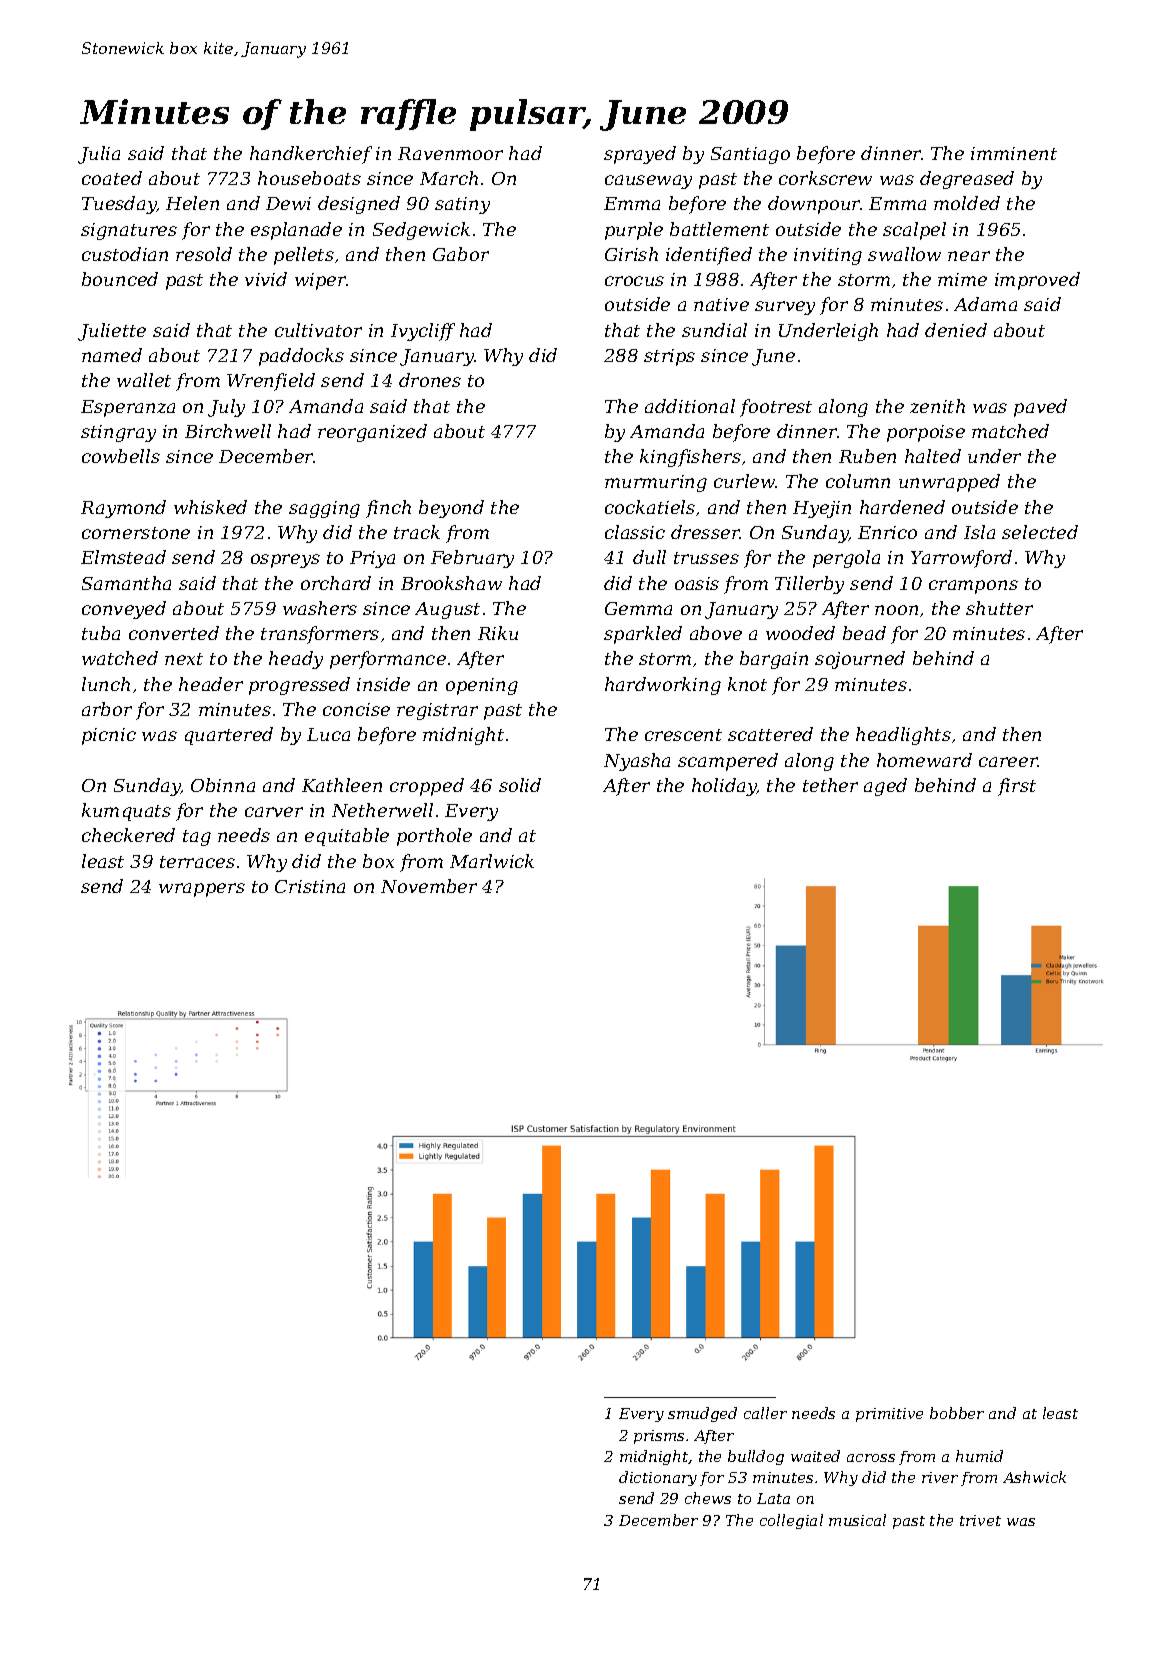 The height and width of the screenshot is (1654, 1165). I want to click on wrappers, so click(202, 890).
